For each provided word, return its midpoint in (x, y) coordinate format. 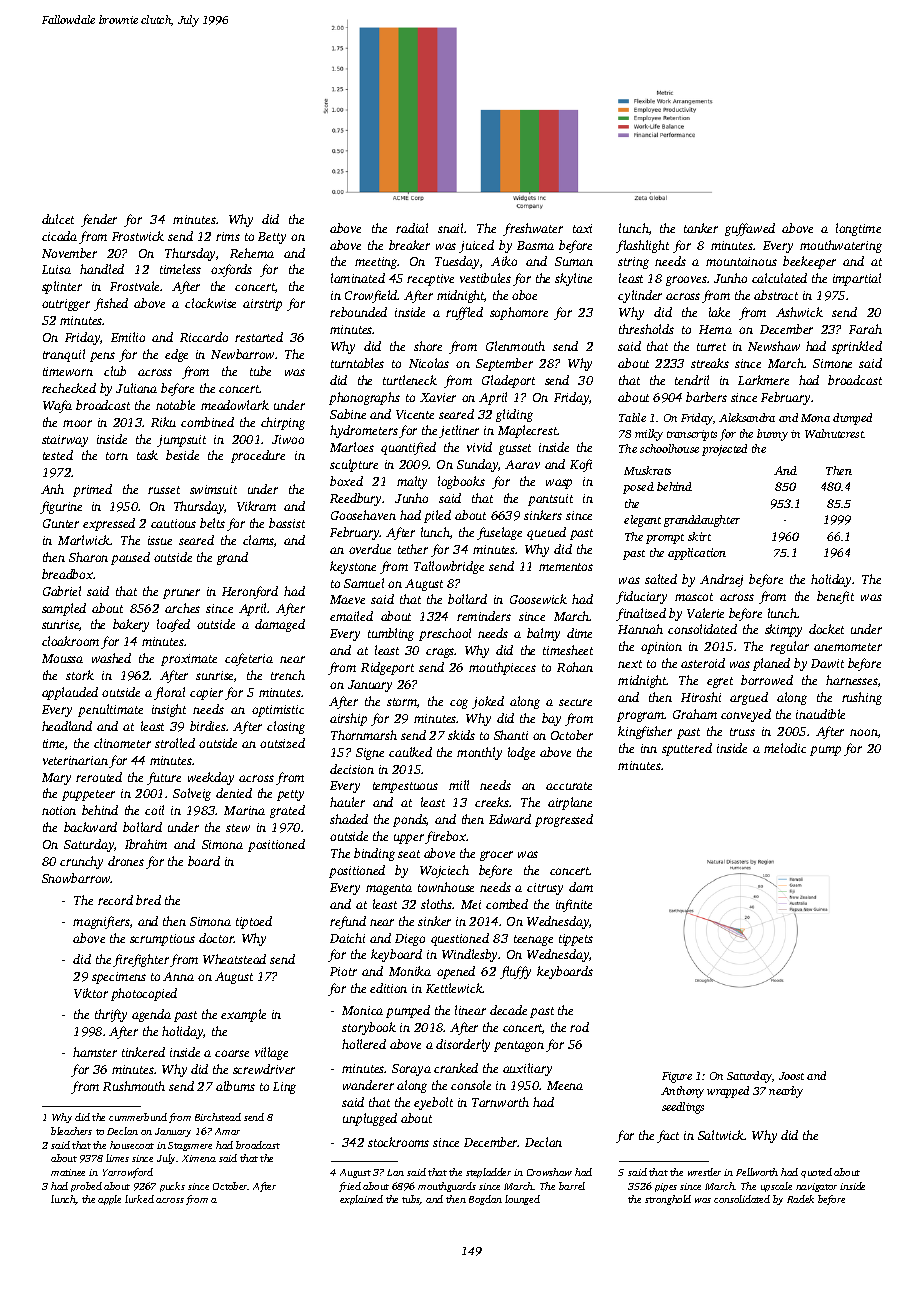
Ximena (199, 1158)
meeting (376, 263)
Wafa (57, 406)
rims (228, 236)
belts (212, 523)
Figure (677, 1077)
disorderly (463, 1045)
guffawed (750, 229)
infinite (574, 905)
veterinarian (75, 760)
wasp (559, 484)
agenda (151, 1015)
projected (724, 450)
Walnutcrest (834, 433)
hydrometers (364, 431)
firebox (446, 837)
